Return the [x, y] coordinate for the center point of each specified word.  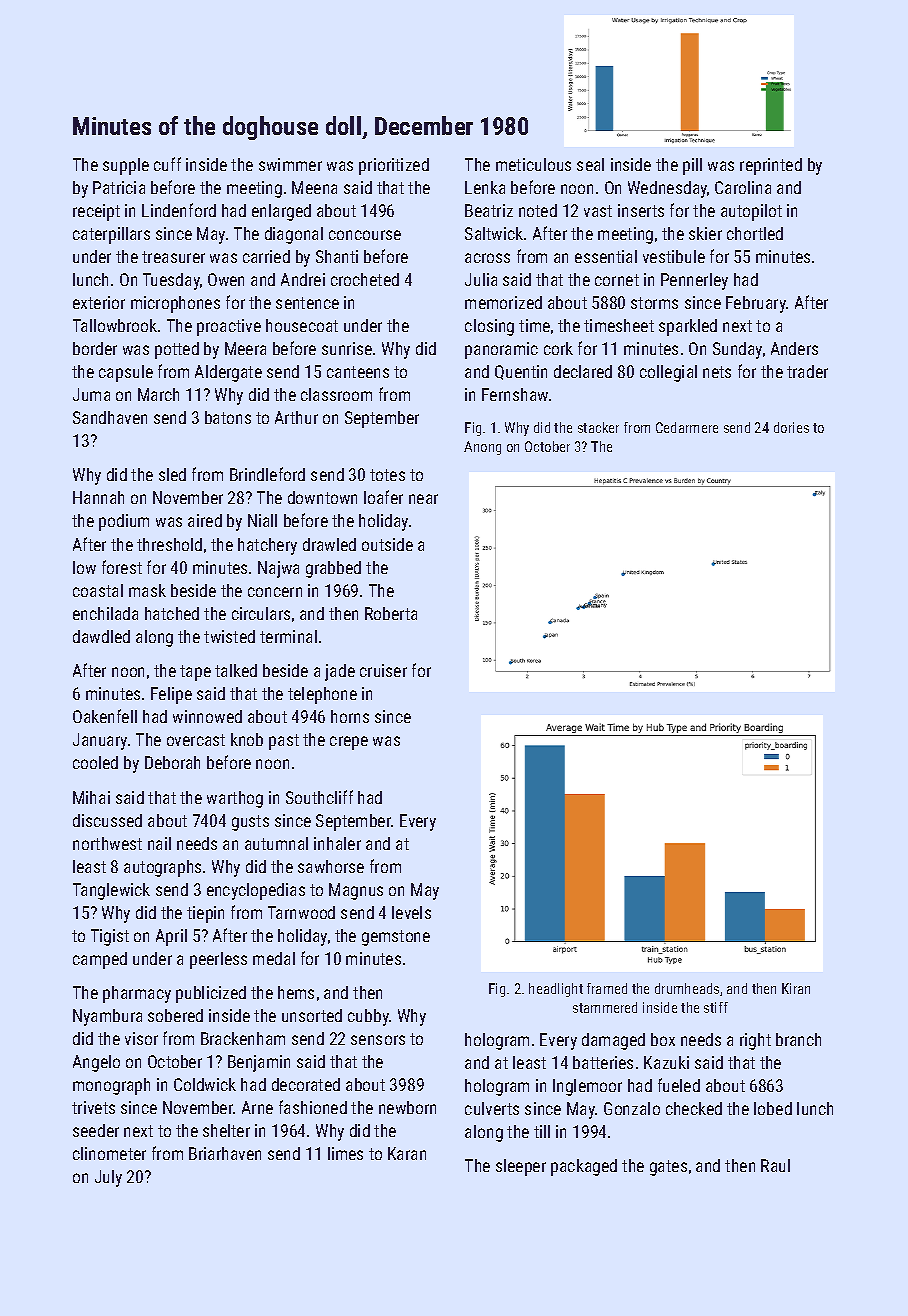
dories [791, 427]
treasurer [173, 257]
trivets [93, 1107]
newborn [407, 1107]
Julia [481, 279]
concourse [365, 235]
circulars [261, 613]
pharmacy [137, 994]
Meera [245, 348]
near [423, 499]
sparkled [688, 327]
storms [654, 303]
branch [798, 1039]
